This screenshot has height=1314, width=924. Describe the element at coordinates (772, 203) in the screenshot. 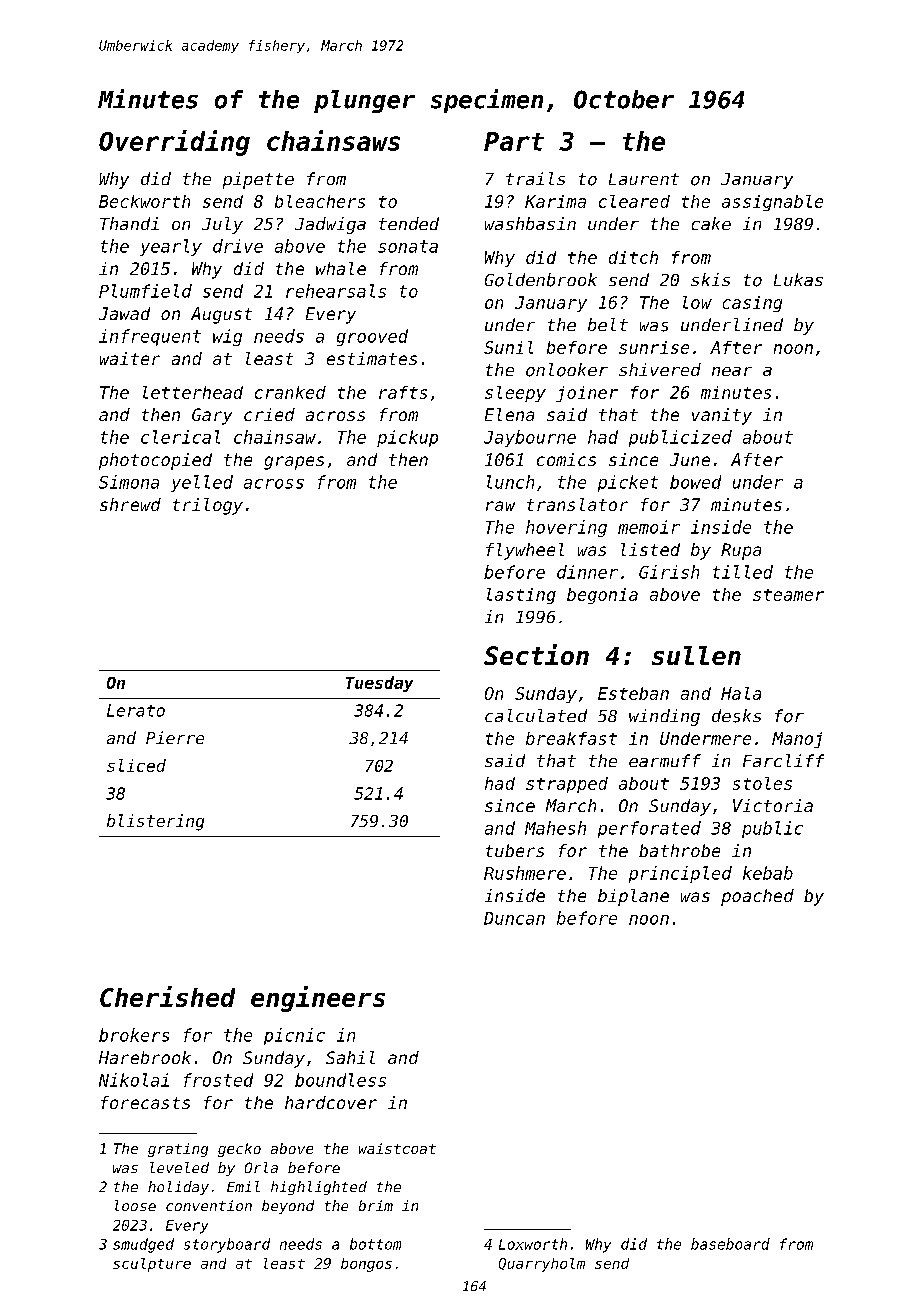

I see `assignable` at that location.
